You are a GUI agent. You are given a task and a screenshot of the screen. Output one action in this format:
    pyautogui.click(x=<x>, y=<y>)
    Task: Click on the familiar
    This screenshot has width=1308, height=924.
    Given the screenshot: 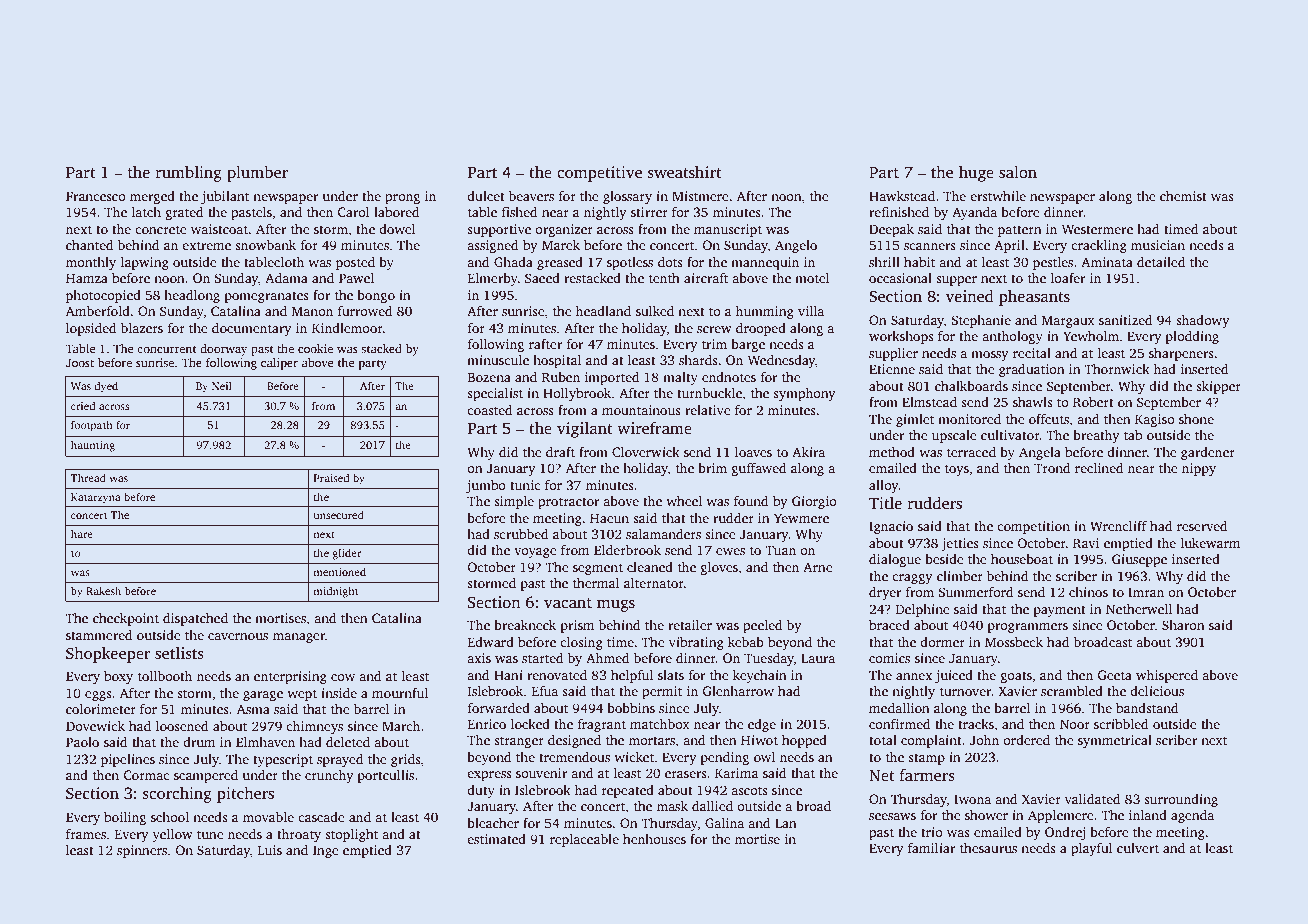 What is the action you would take?
    pyautogui.click(x=931, y=848)
